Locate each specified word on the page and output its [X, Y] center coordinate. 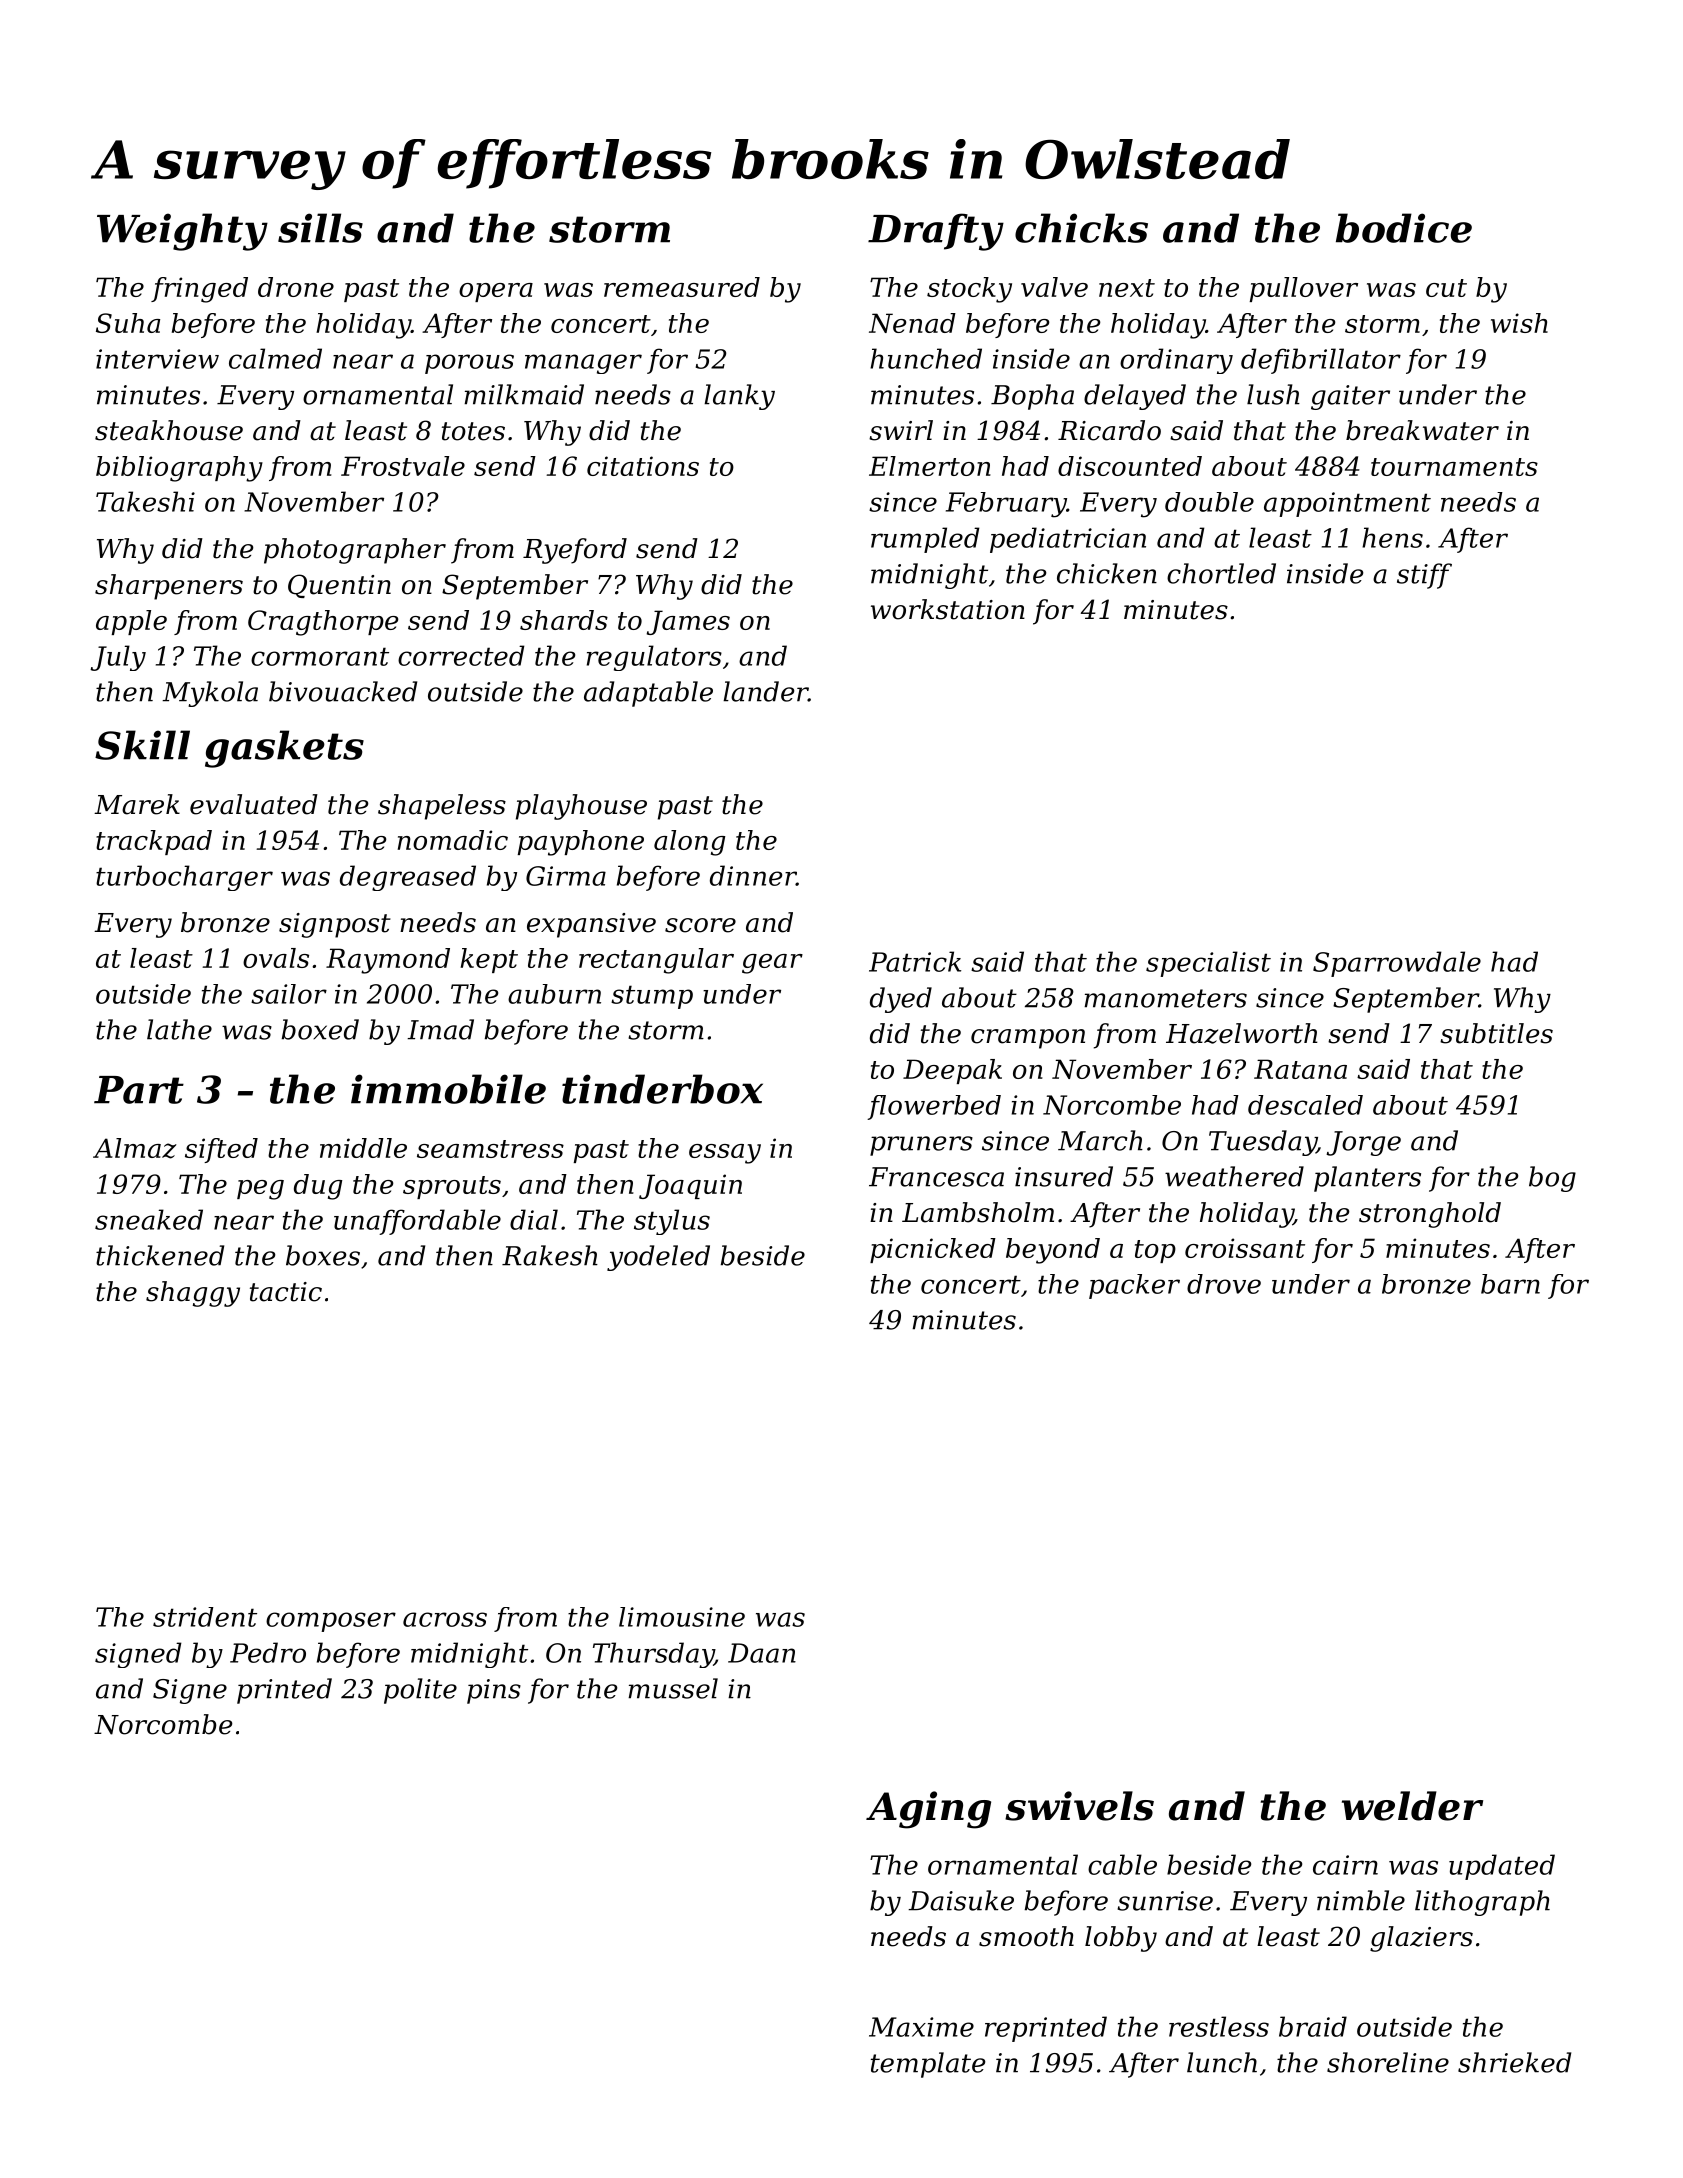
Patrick [915, 961]
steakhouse [169, 430]
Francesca [936, 1177]
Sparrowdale [1397, 964]
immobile [448, 1089]
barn [1510, 1284]
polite [420, 1691]
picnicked [933, 1250]
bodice [1404, 228]
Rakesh [550, 1255]
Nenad [912, 323]
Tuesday [1263, 1143]
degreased [408, 878]
